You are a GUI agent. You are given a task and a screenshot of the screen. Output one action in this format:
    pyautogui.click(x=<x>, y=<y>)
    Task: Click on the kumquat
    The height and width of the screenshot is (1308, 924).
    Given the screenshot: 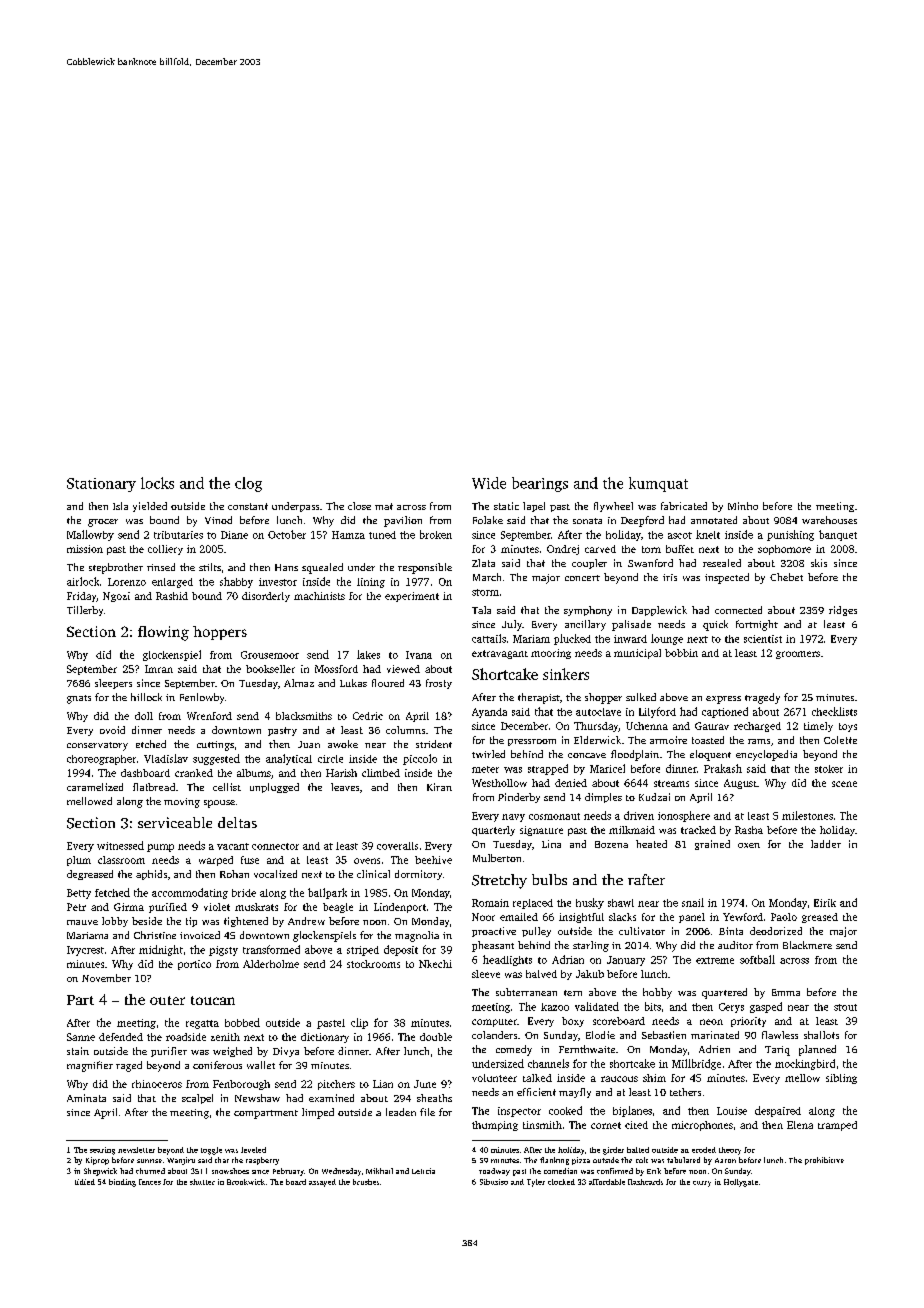 What is the action you would take?
    pyautogui.click(x=658, y=484)
